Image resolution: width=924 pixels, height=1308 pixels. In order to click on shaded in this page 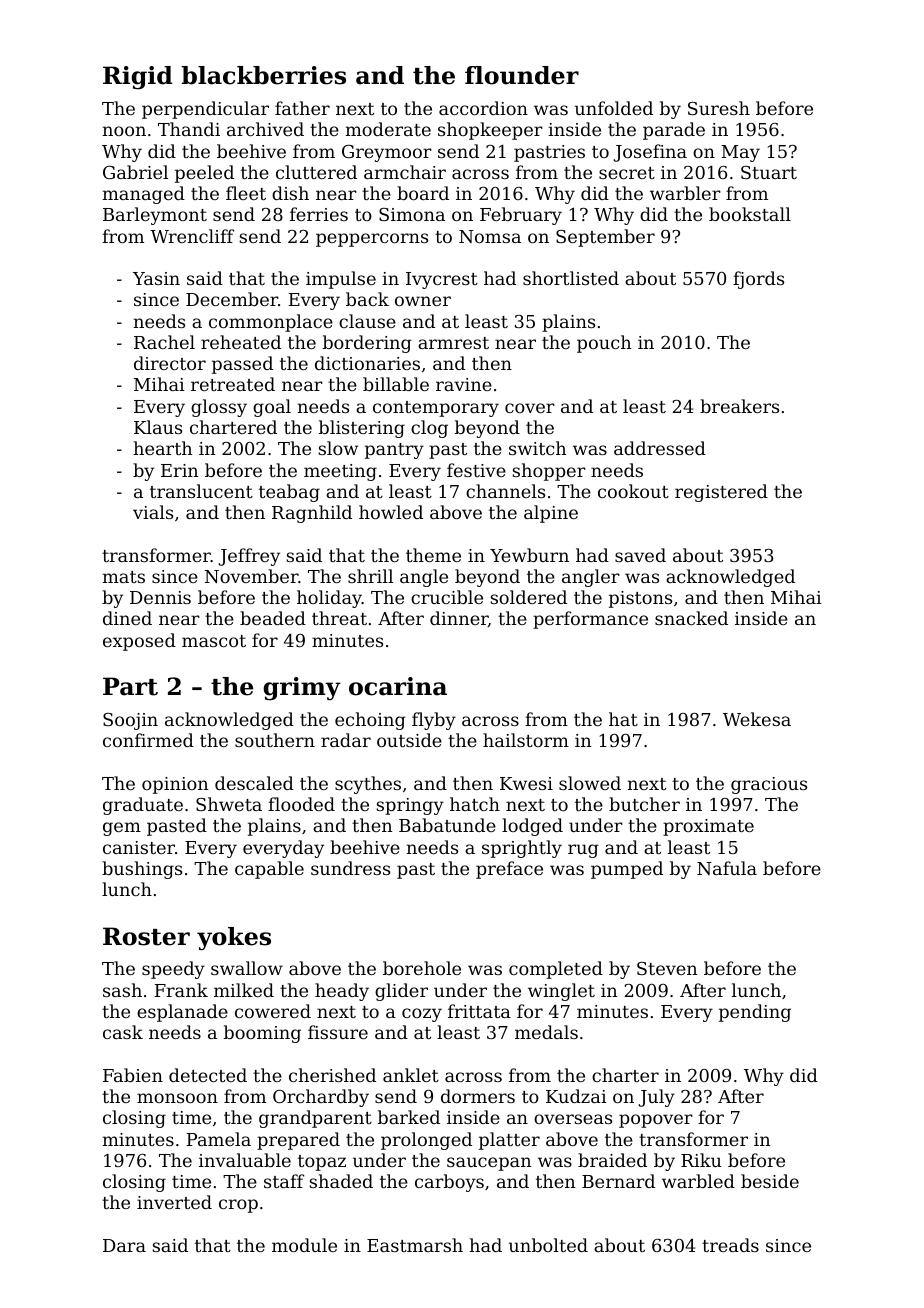, I will do `click(341, 1181)`.
